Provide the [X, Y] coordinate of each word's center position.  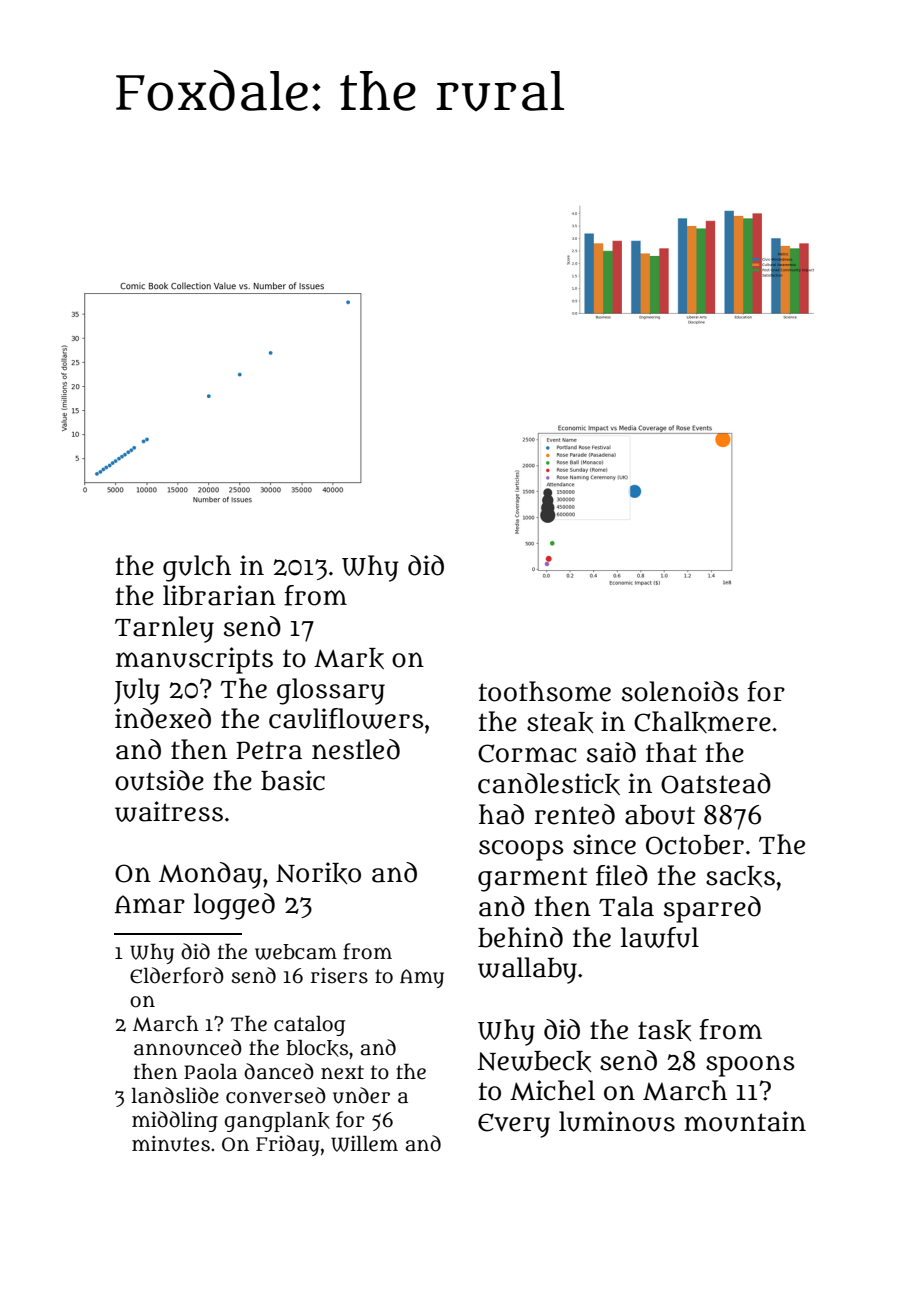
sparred [712, 909]
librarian [219, 595]
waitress [169, 811]
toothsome [544, 691]
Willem [364, 1143]
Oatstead [716, 783]
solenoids [680, 691]
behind [520, 937]
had [501, 814]
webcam [296, 952]
